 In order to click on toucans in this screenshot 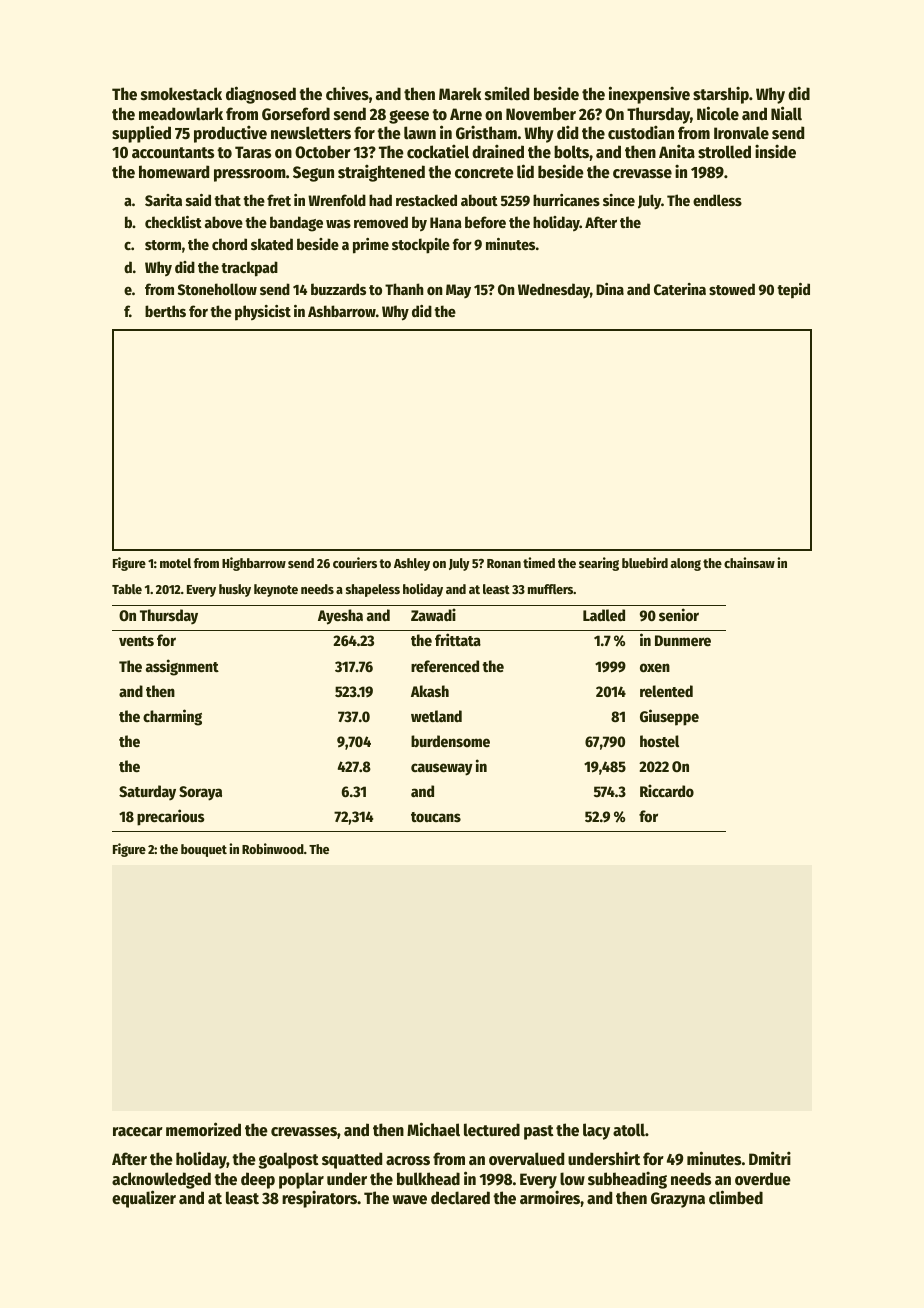, I will do `click(436, 817)`.
